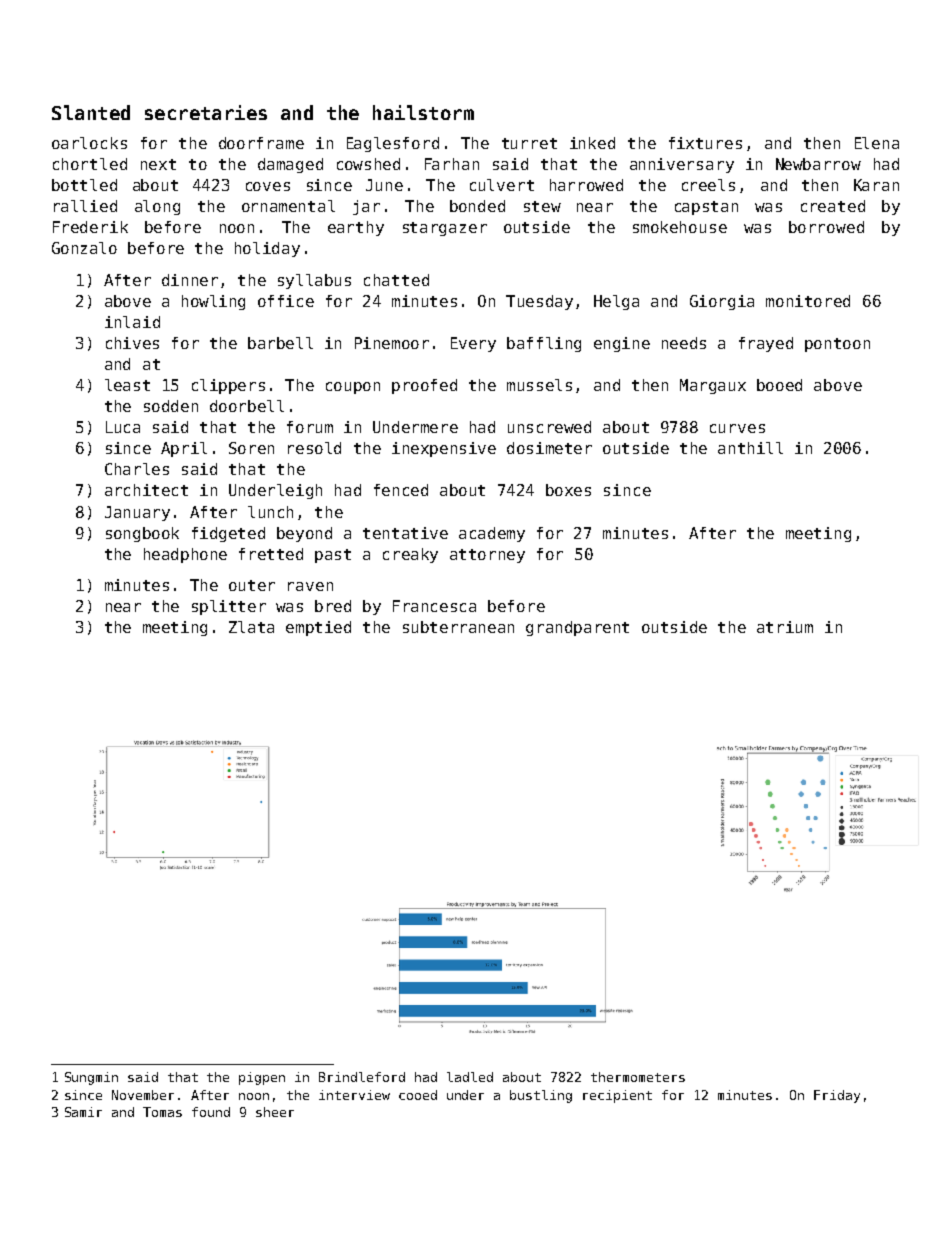 Image resolution: width=952 pixels, height=1233 pixels. Describe the element at coordinates (877, 143) in the screenshot. I see `Elena` at that location.
